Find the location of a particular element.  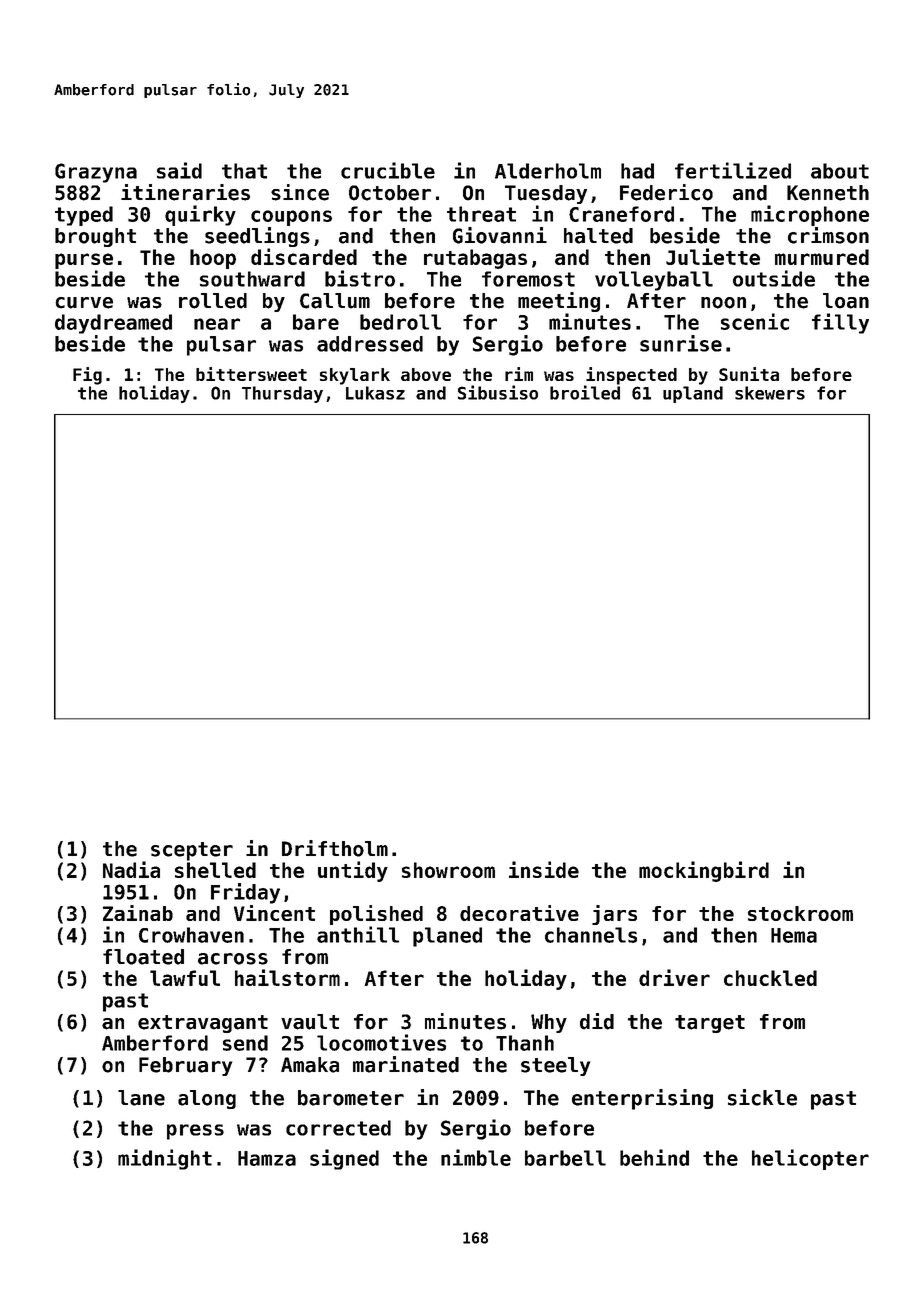

Nadia is located at coordinates (131, 869).
